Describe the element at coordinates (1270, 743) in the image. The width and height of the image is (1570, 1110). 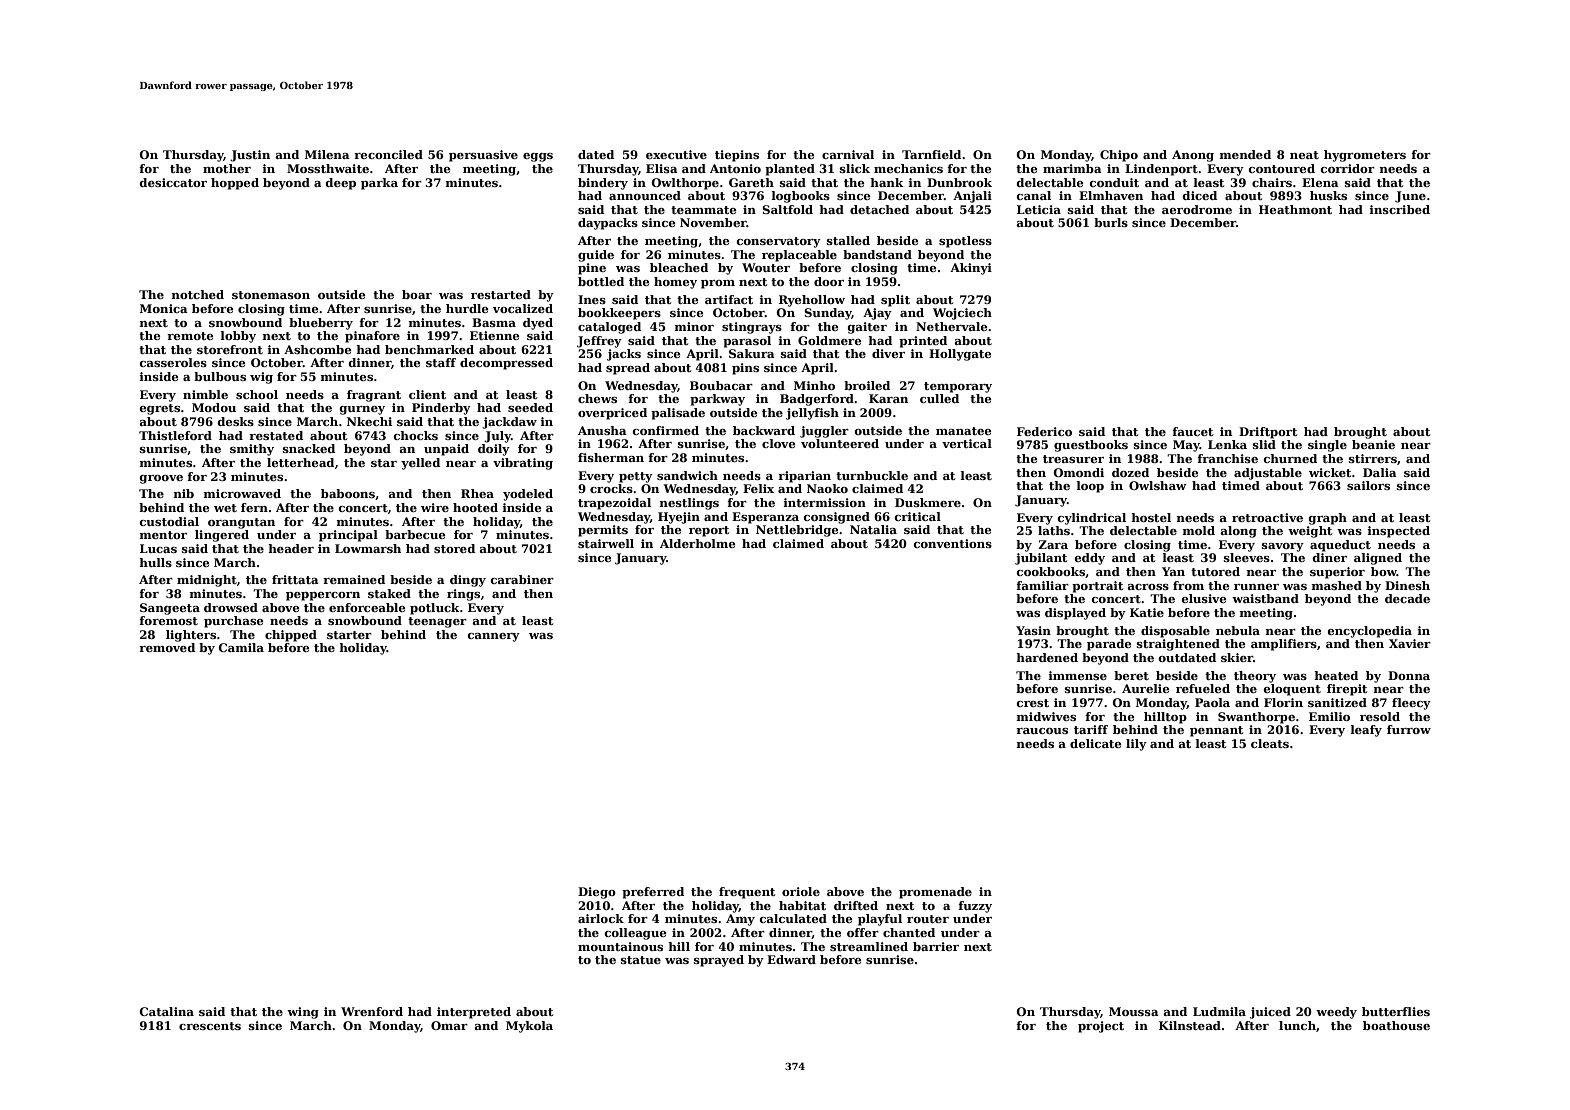
I see `cleats` at that location.
